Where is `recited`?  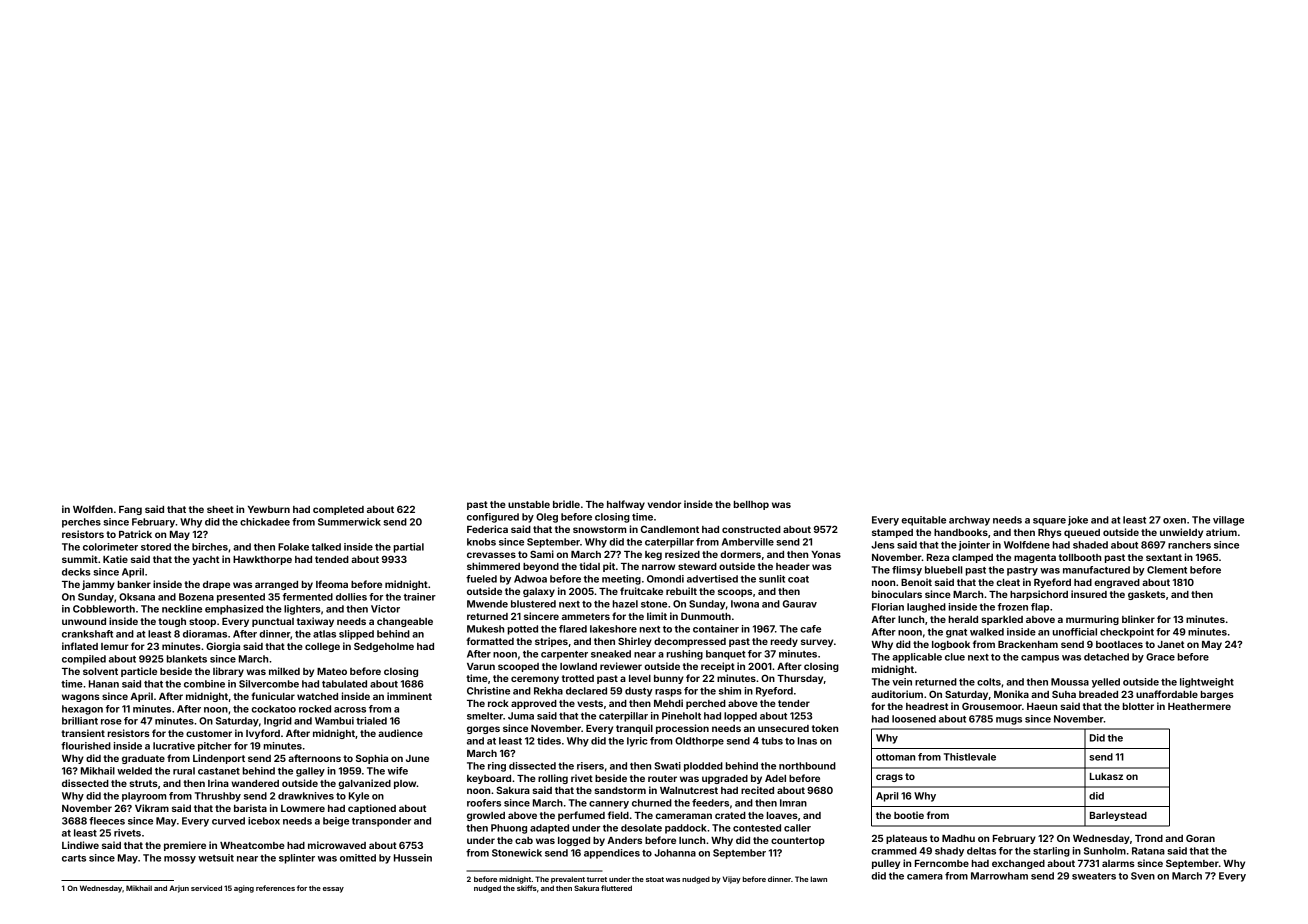 recited is located at coordinates (757, 790).
